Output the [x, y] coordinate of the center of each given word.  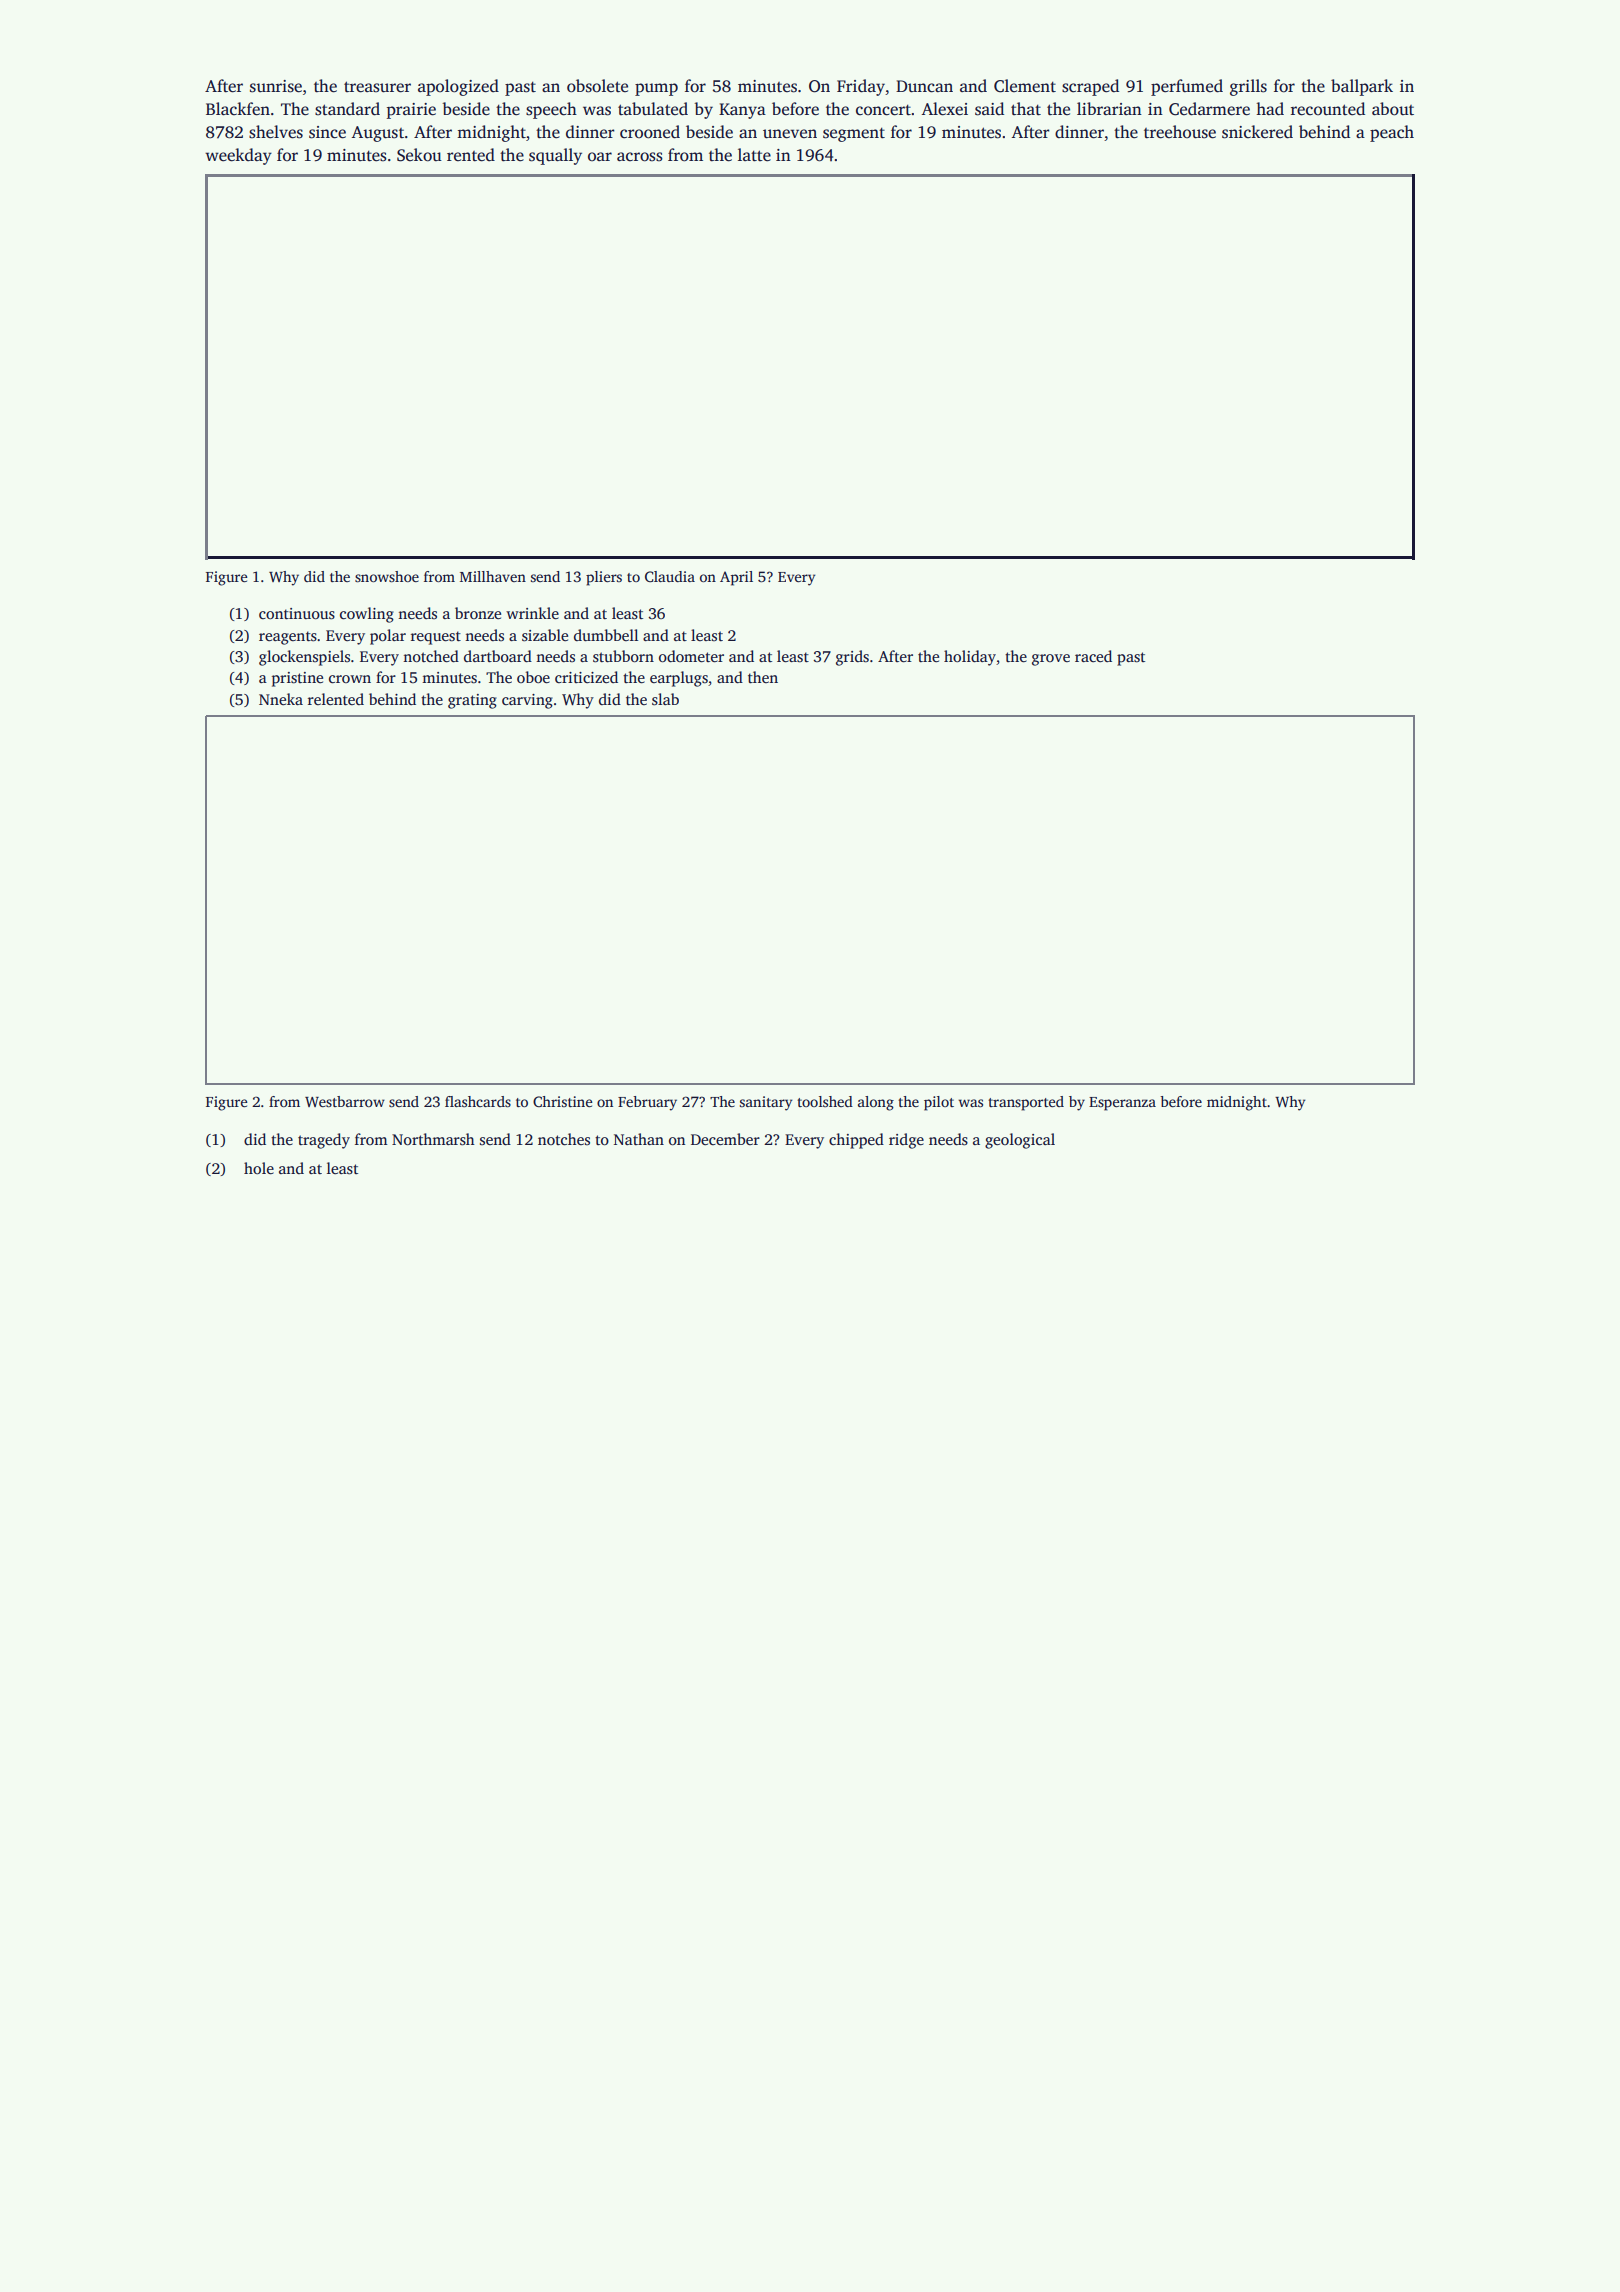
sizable [545, 635]
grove [1051, 660]
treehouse [1180, 132]
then [763, 677]
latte [754, 155]
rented [471, 155]
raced [1093, 656]
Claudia [670, 576]
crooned [650, 132]
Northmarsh [433, 1139]
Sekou [419, 155]
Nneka [281, 699]
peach [1392, 133]
